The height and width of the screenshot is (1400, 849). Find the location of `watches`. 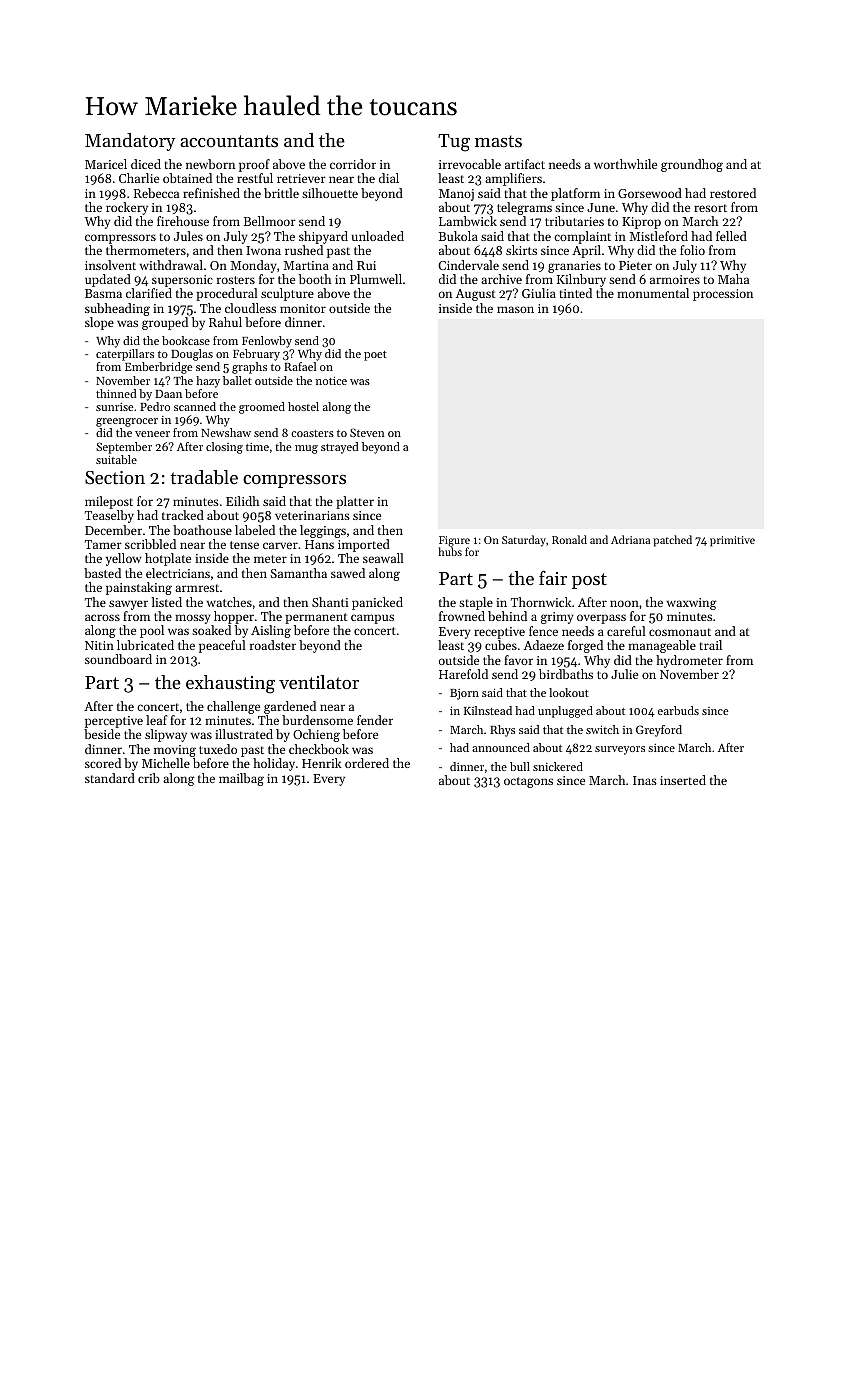

watches is located at coordinates (229, 602).
